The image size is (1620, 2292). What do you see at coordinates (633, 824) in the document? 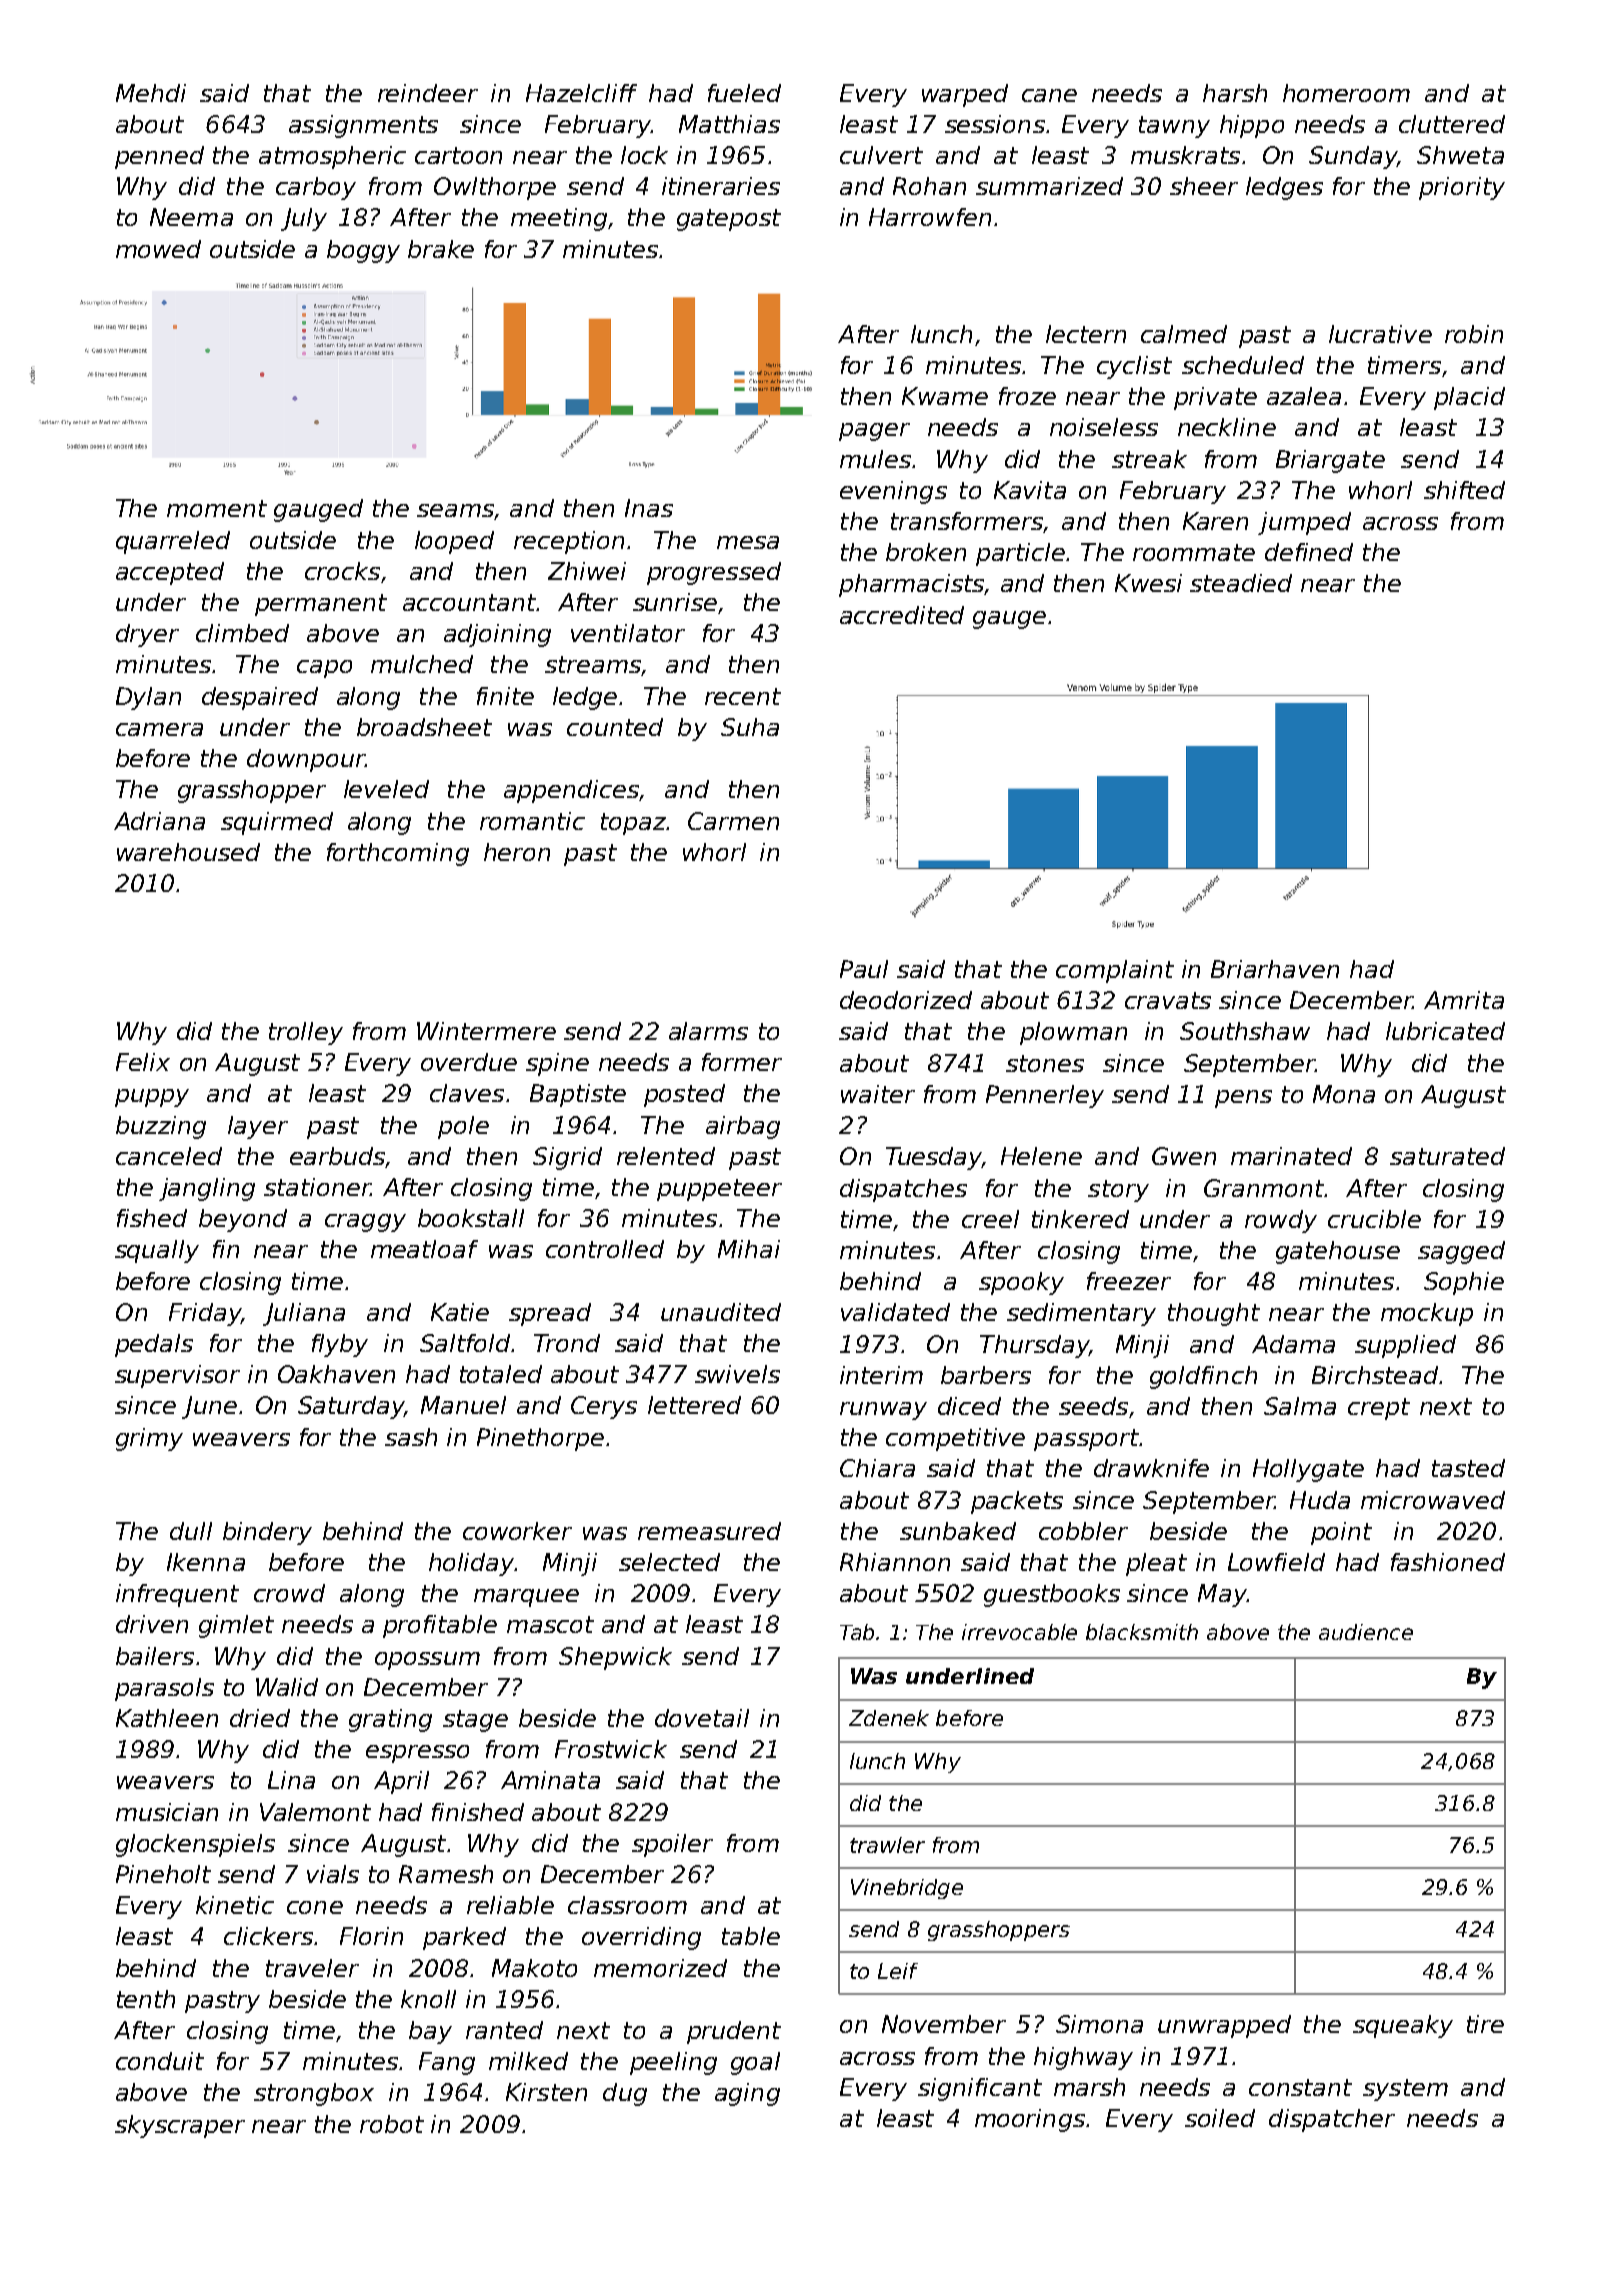
I see `topaz` at bounding box center [633, 824].
